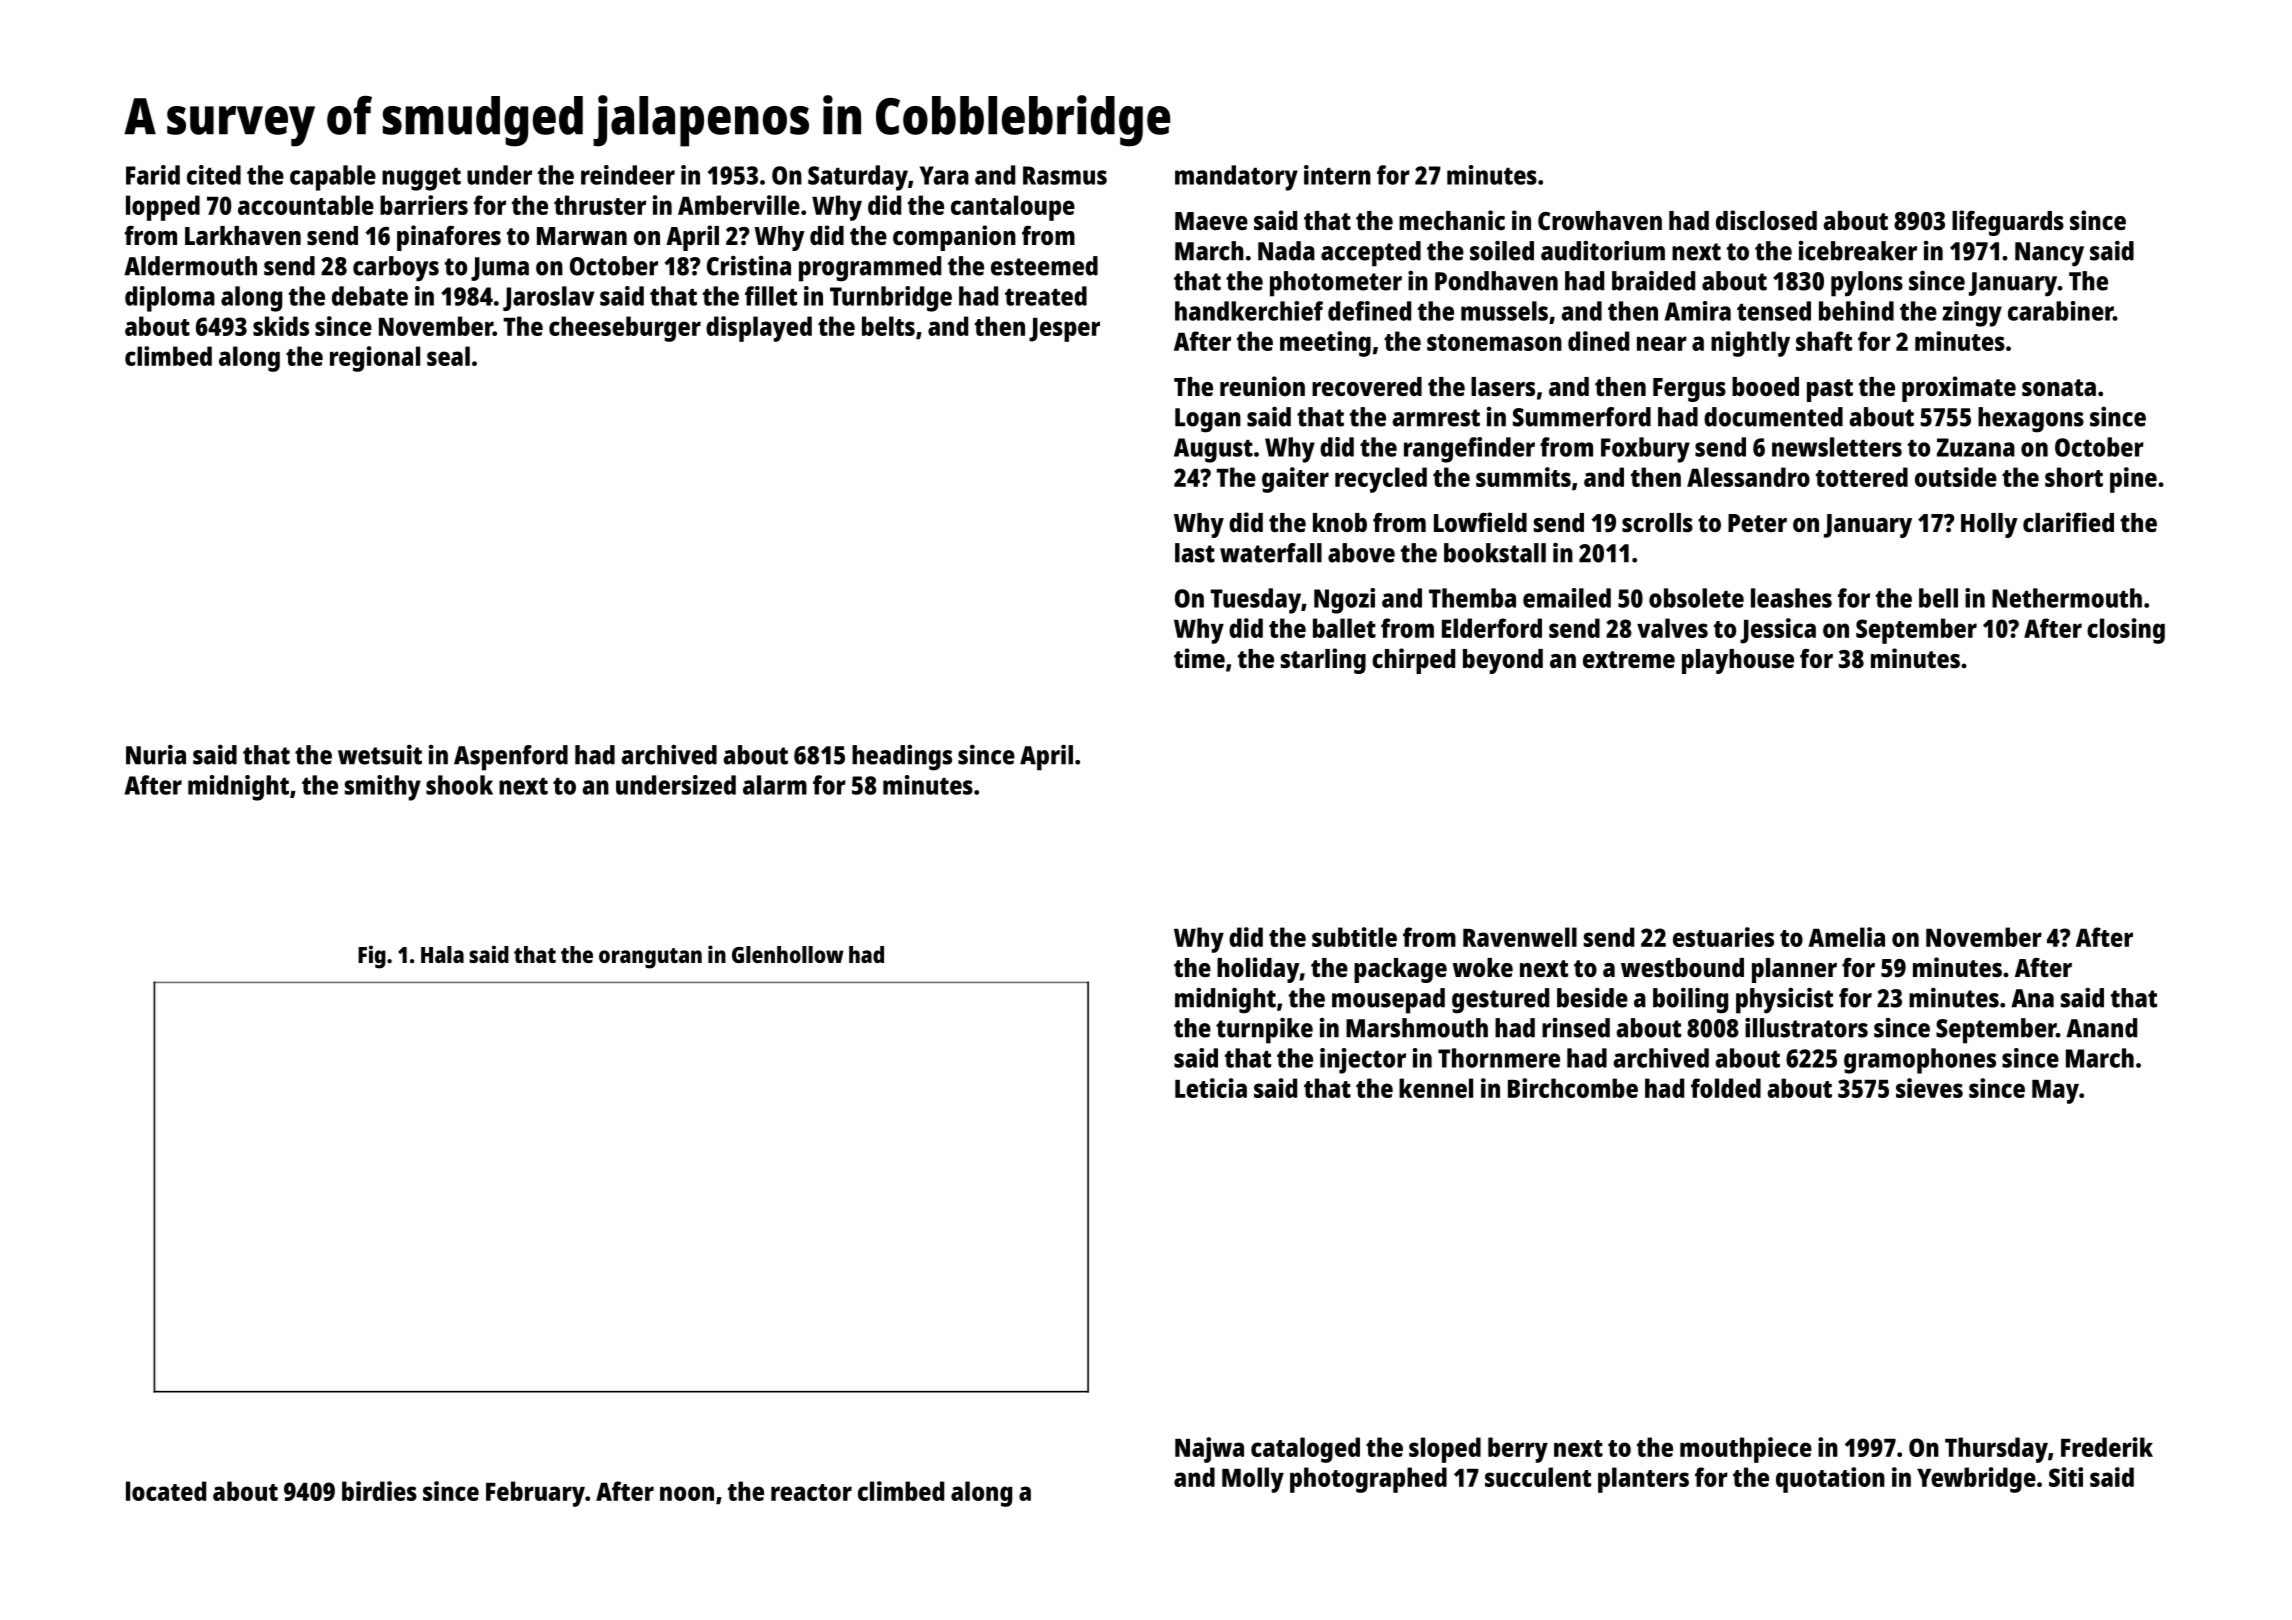 This page has height=1620, width=2292. What do you see at coordinates (442, 954) in the page?
I see `Hala` at bounding box center [442, 954].
